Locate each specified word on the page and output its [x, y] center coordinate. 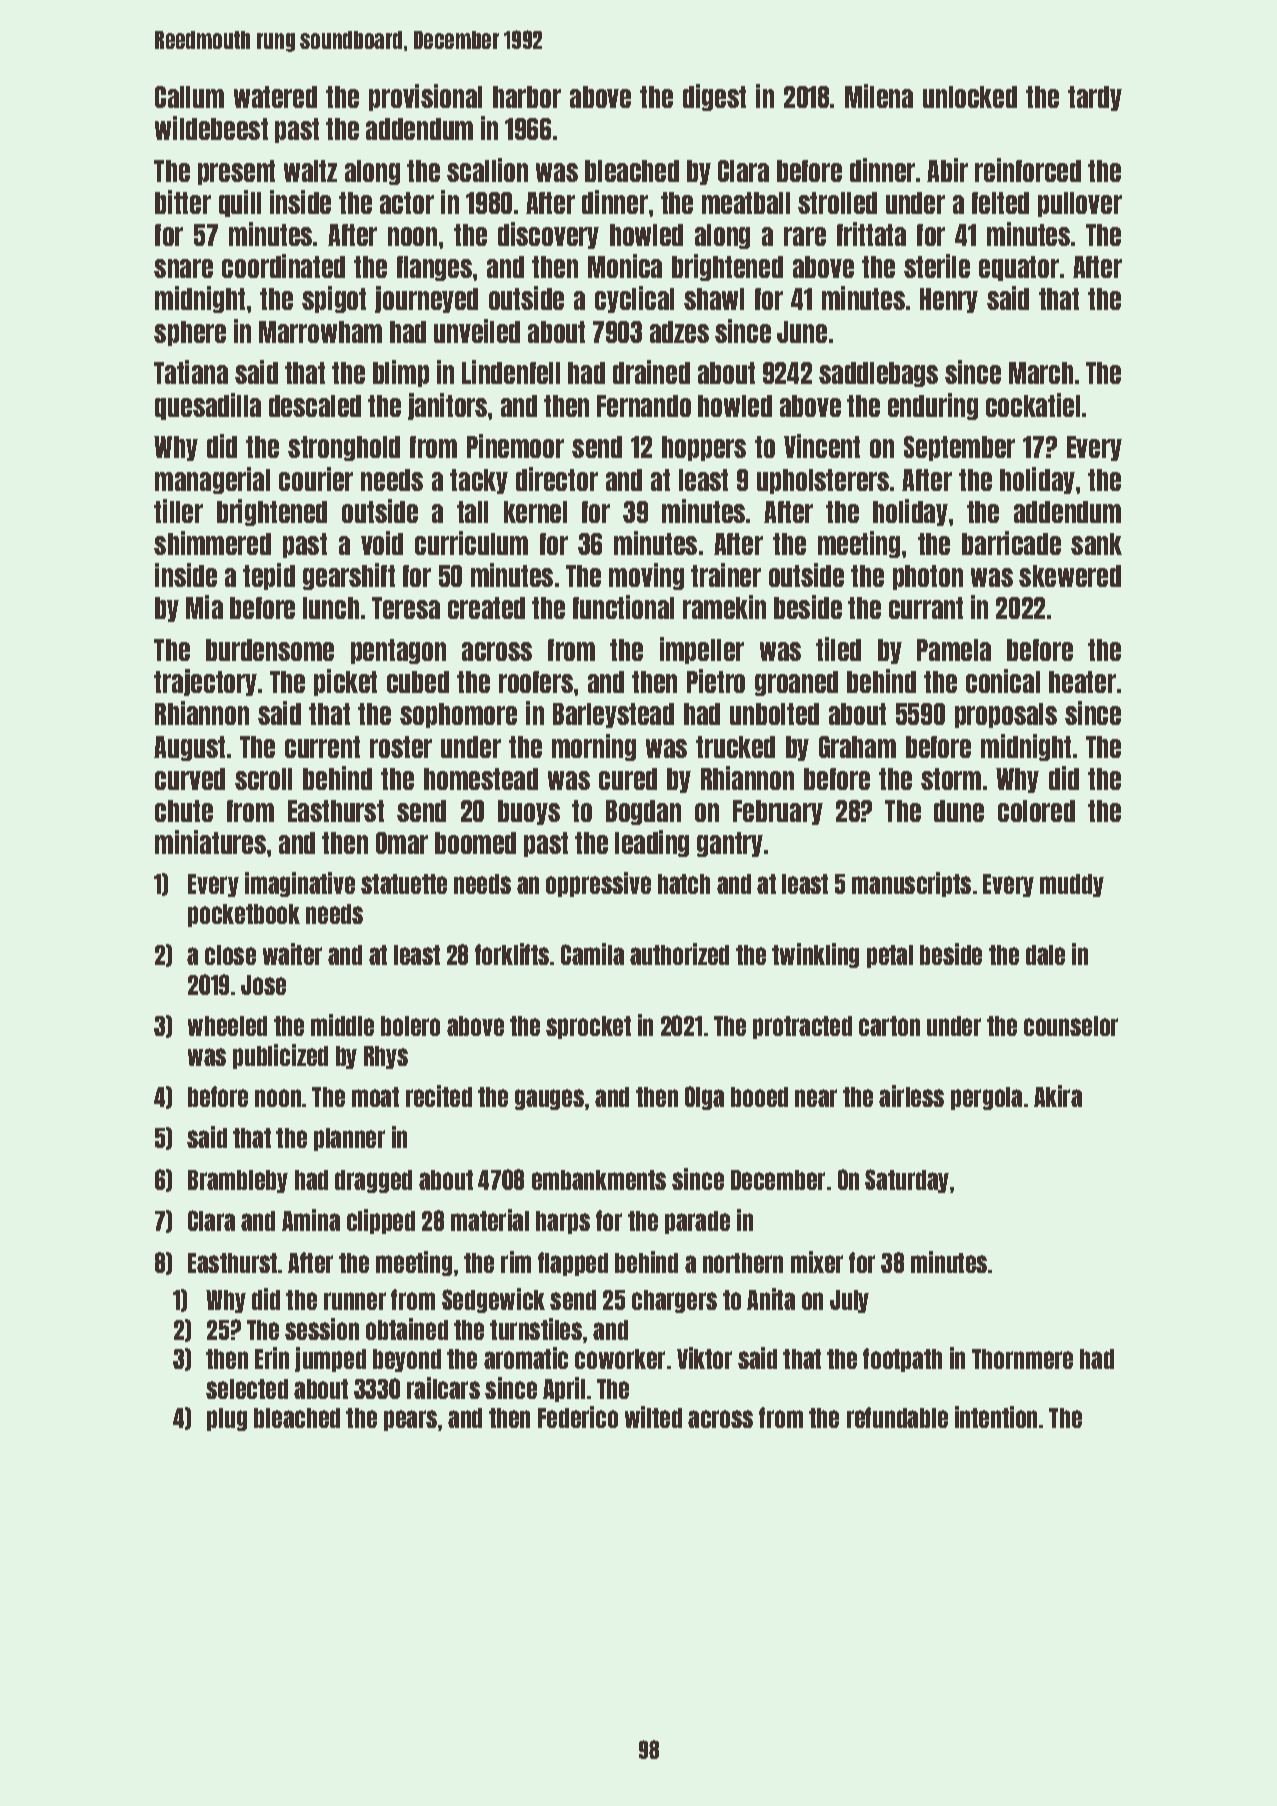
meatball [746, 203]
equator [1019, 268]
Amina [311, 1220]
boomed [475, 843]
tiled [838, 649]
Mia [204, 607]
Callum [189, 97]
